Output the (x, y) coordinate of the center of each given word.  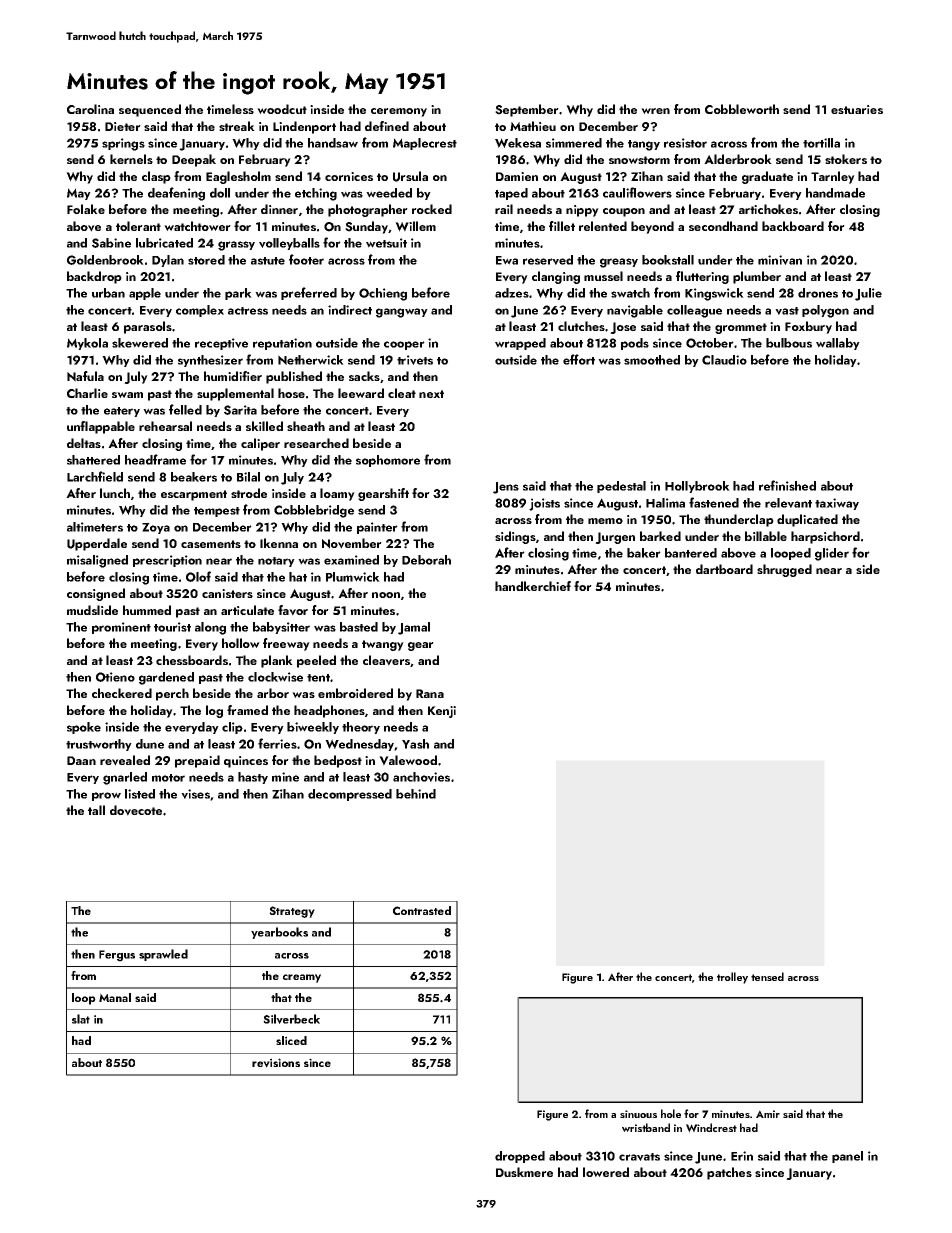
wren (655, 111)
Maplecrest (425, 144)
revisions (276, 1063)
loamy (337, 494)
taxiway (837, 504)
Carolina (90, 109)
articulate (247, 610)
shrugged (784, 570)
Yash (415, 744)
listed (140, 794)
